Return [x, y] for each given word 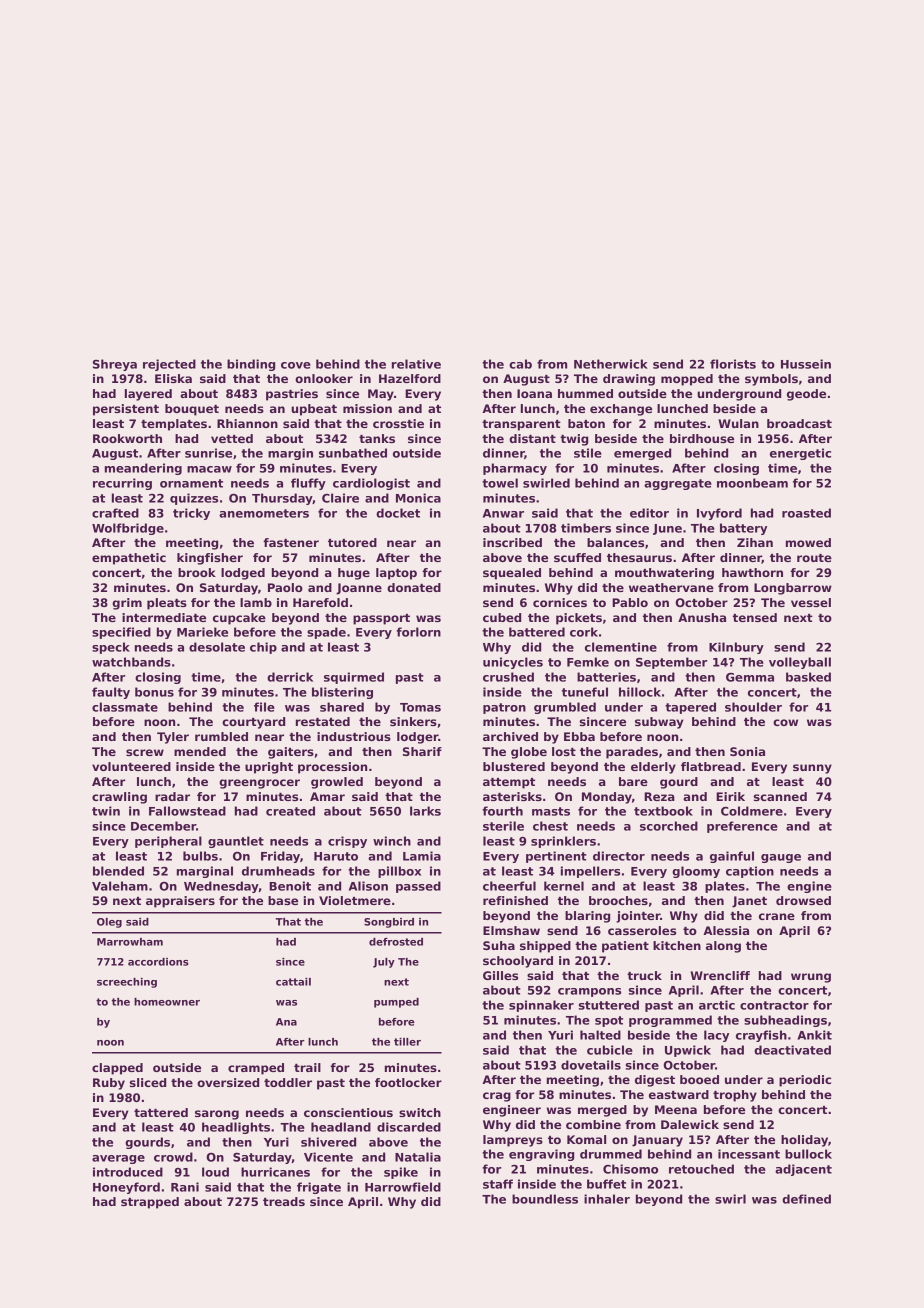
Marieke [202, 632]
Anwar [503, 513]
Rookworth [127, 438]
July [384, 963]
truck [644, 975]
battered [537, 632]
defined [806, 1199]
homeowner [167, 1002]
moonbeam [752, 483]
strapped [150, 1203]
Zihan [755, 542]
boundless [545, 1199]
